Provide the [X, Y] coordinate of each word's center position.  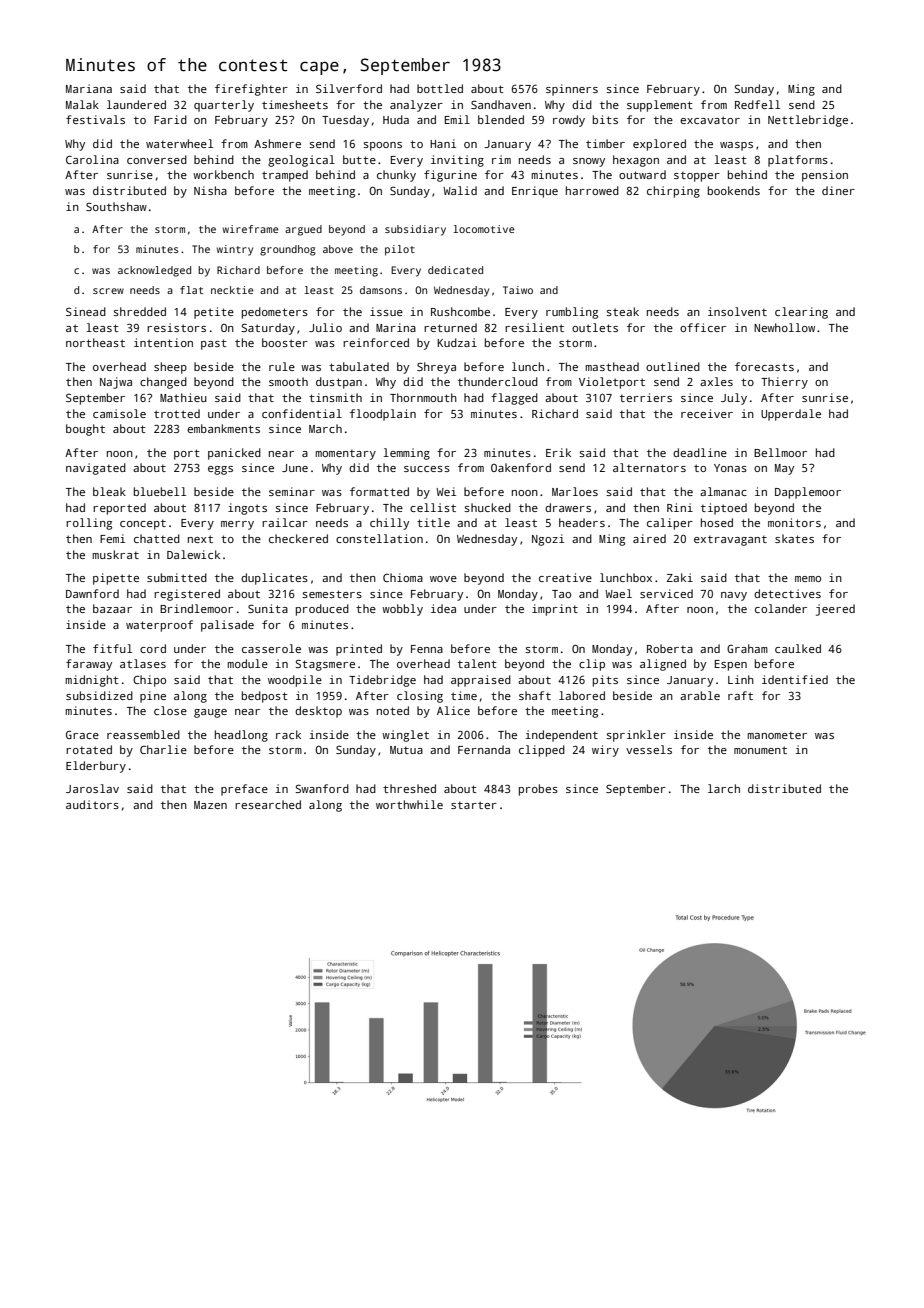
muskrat [115, 554]
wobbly [402, 610]
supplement [660, 106]
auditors [92, 804]
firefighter [251, 90]
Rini [680, 507]
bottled [440, 88]
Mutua [406, 750]
